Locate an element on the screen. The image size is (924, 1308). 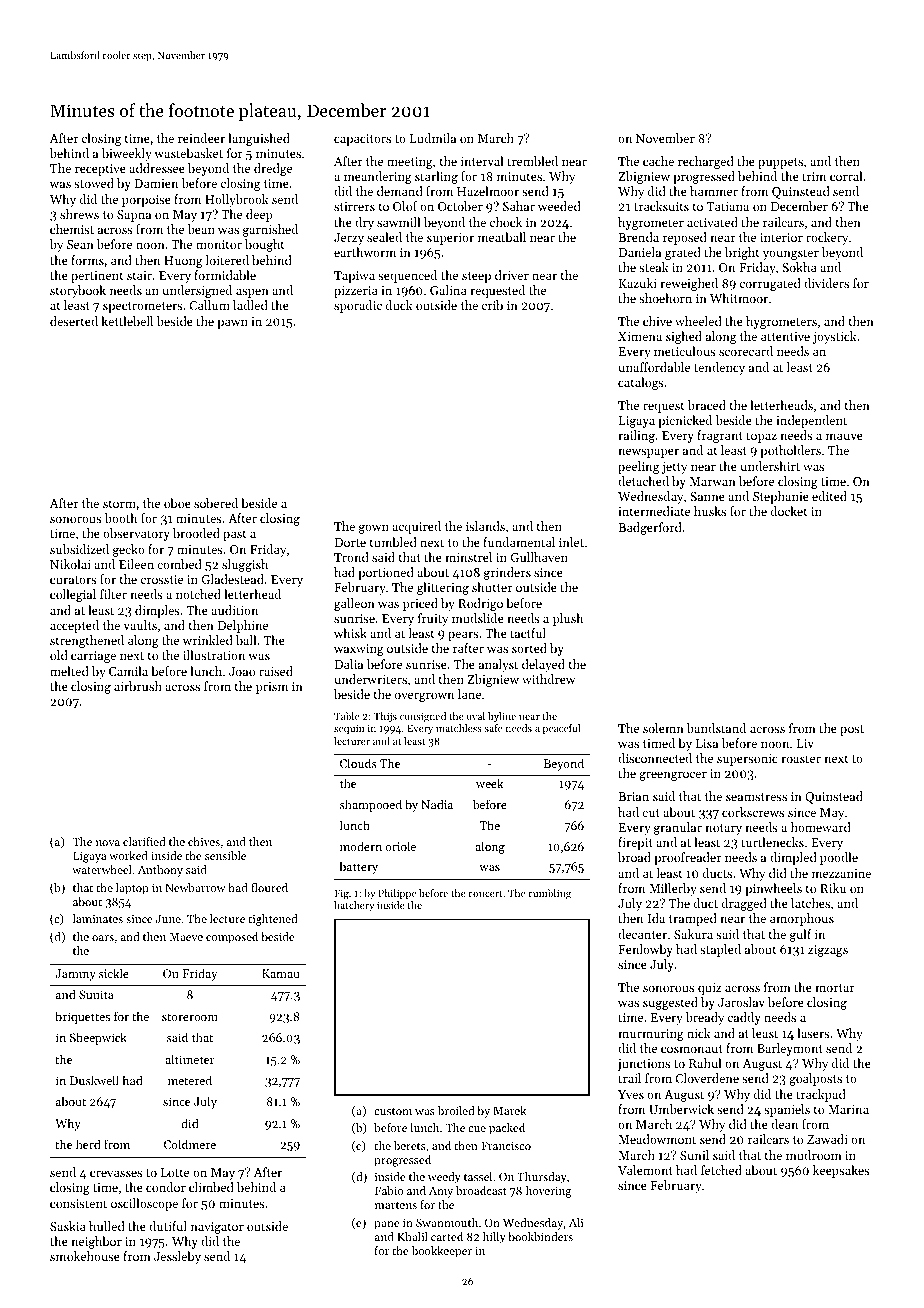
puppets is located at coordinates (780, 163).
